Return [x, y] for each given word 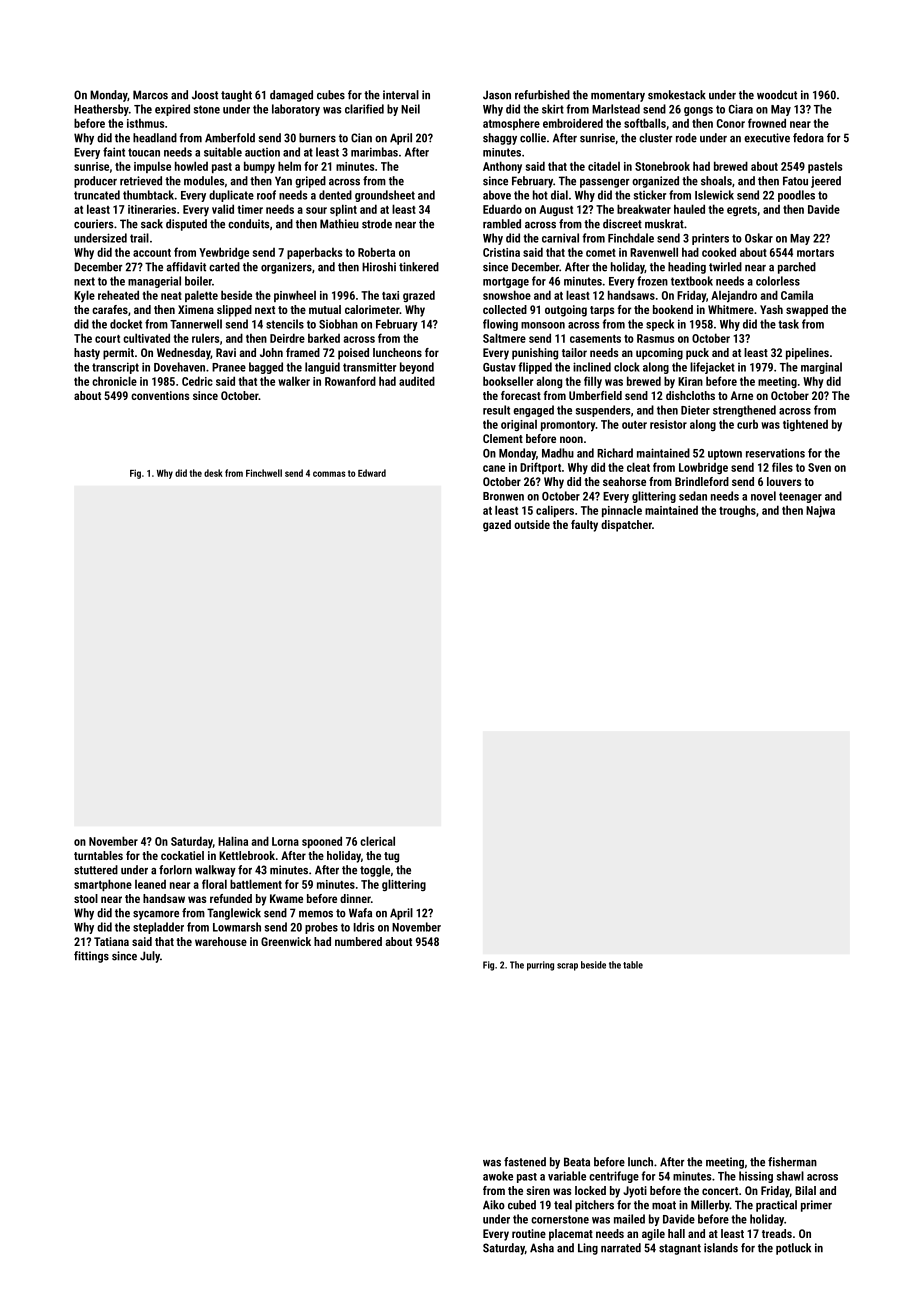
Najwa [820, 512]
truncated [97, 195]
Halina [233, 841]
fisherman [792, 1162]
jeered [826, 182]
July [150, 957]
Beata [577, 1162]
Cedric [197, 381]
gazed [497, 526]
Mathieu [339, 224]
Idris [364, 927]
